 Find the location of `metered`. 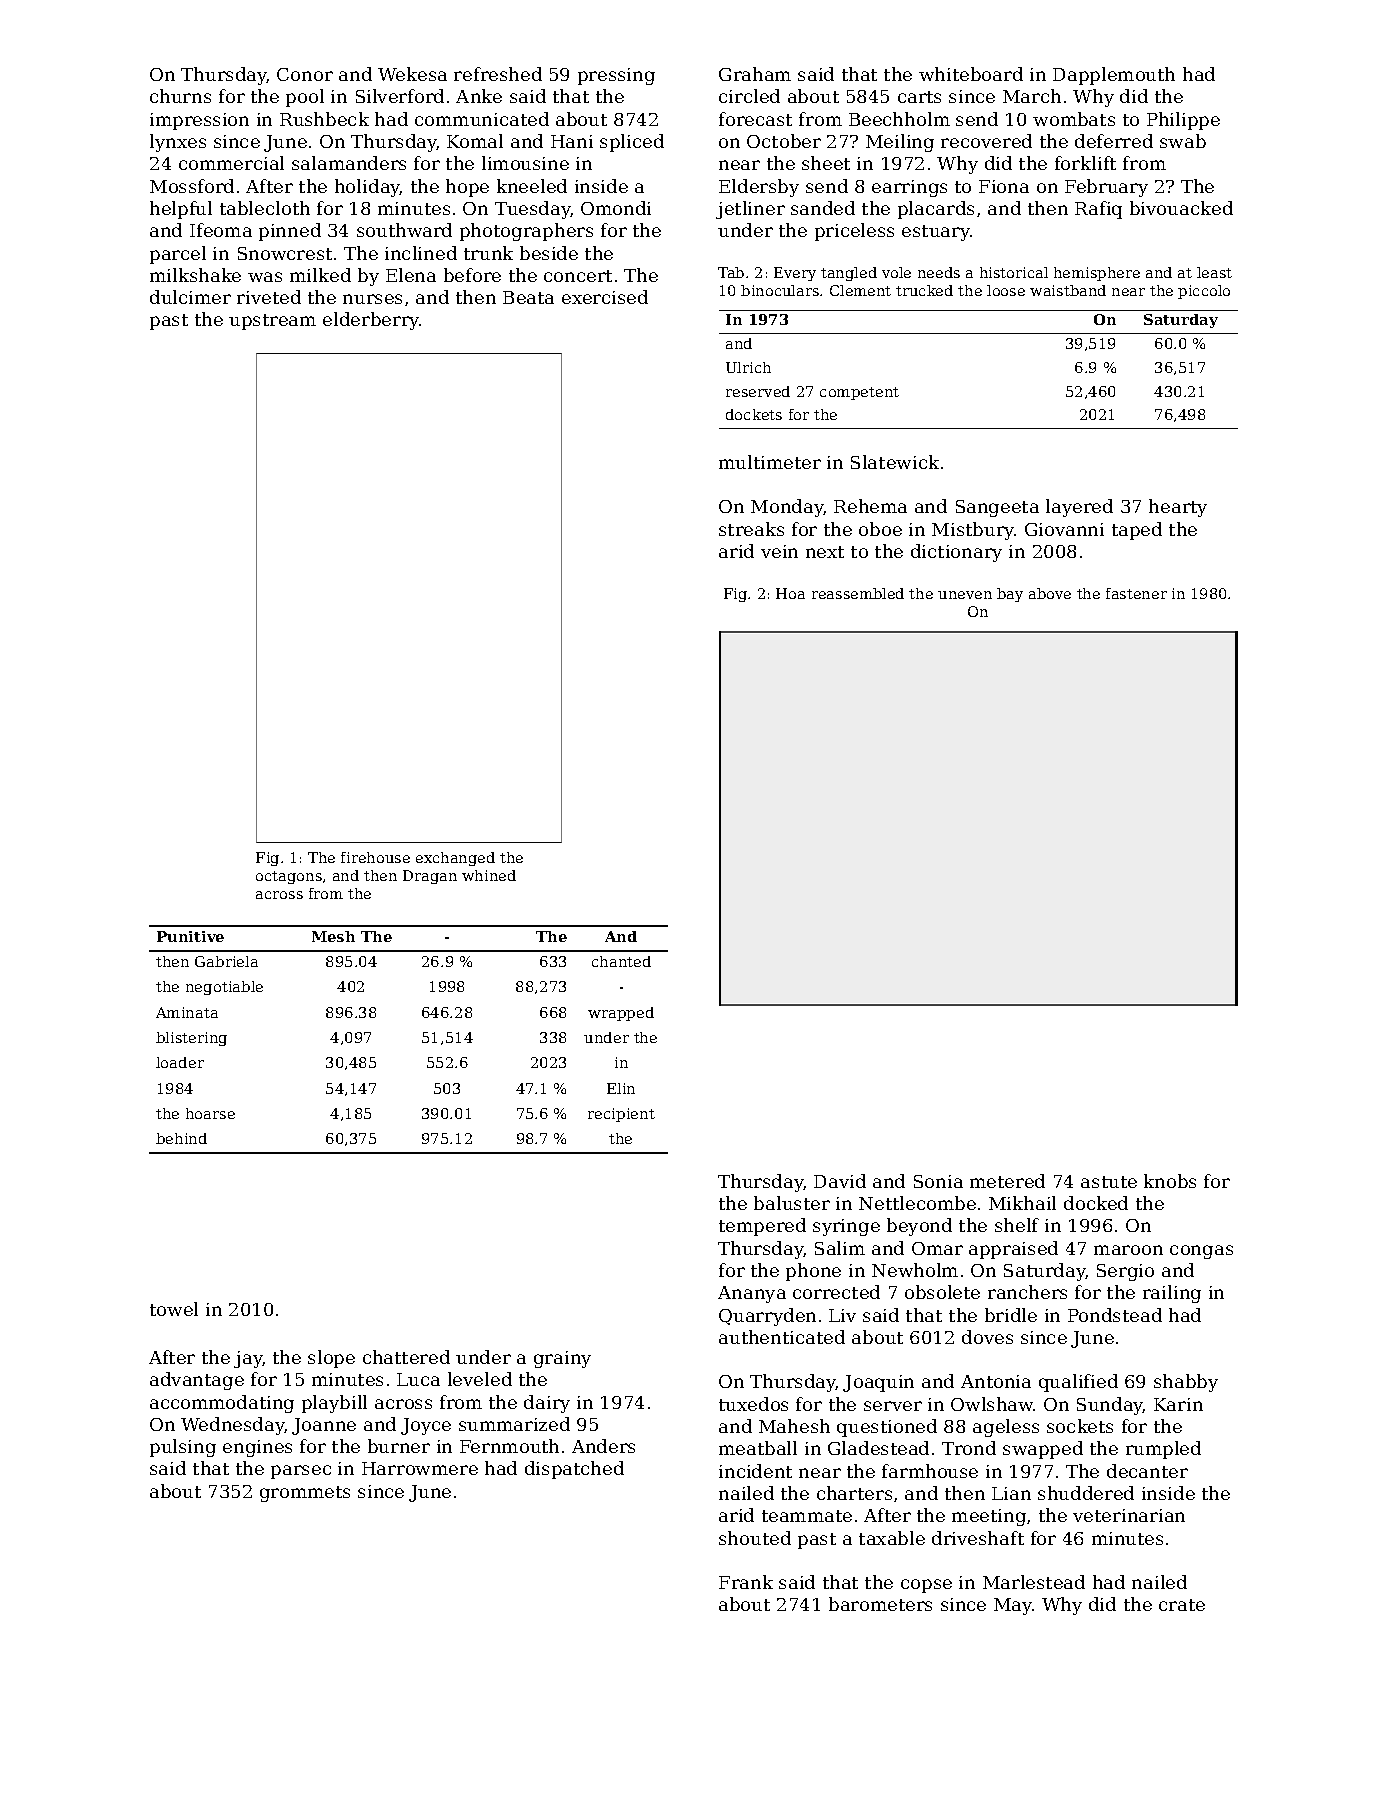

metered is located at coordinates (1007, 1181).
